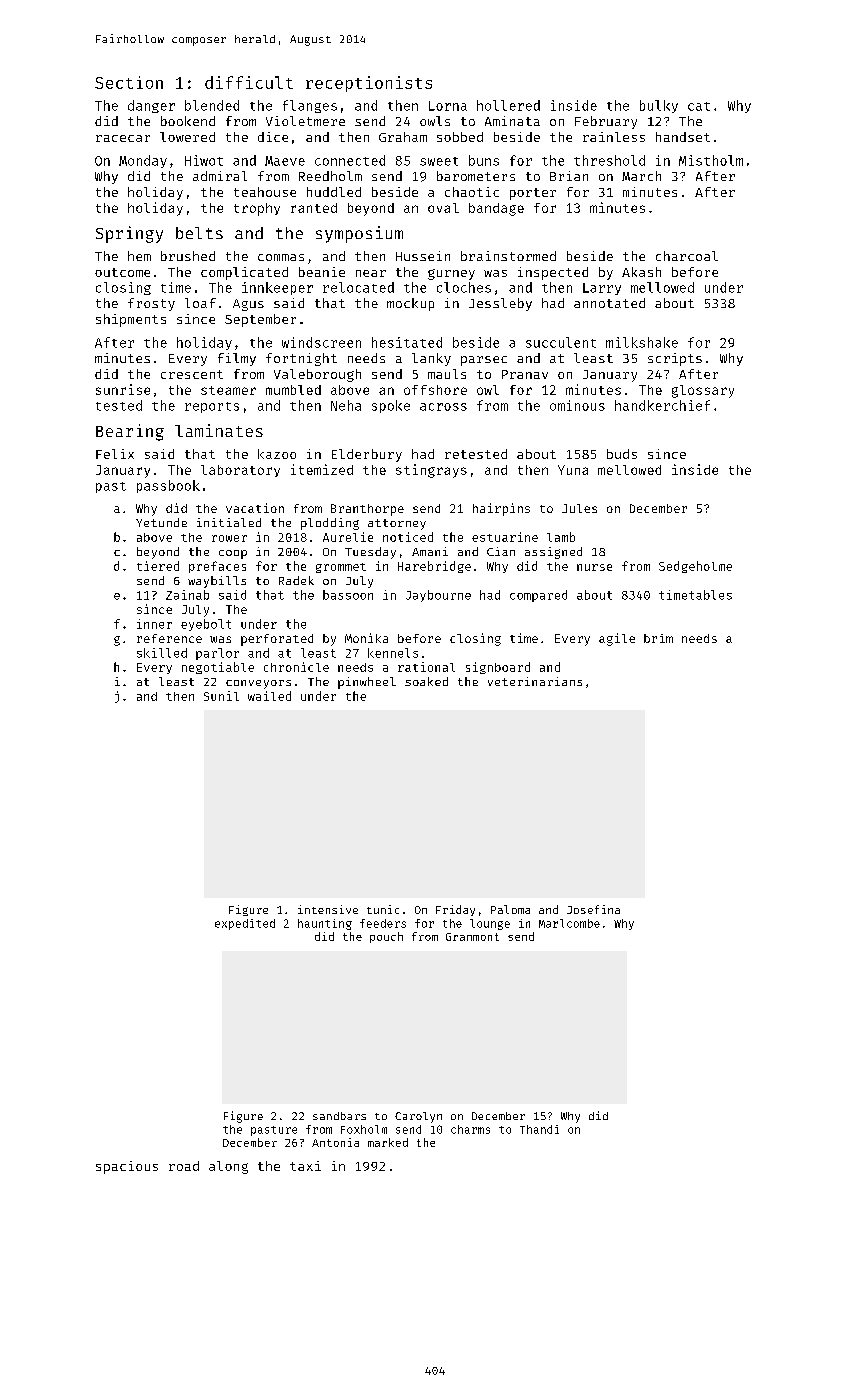 The image size is (849, 1400). Describe the element at coordinates (695, 567) in the screenshot. I see `Sedgeholme` at that location.
